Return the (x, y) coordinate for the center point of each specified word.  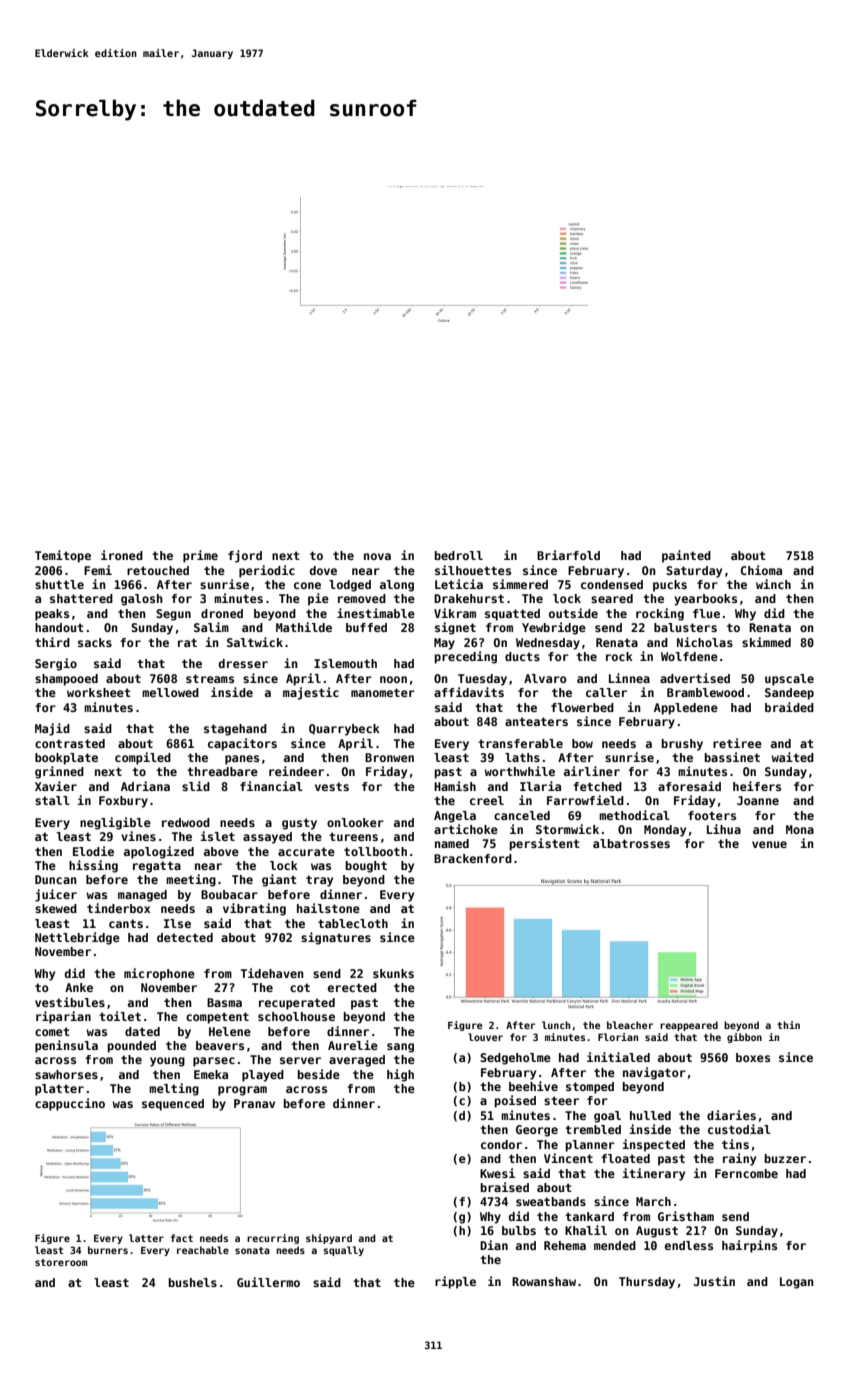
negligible (115, 823)
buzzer (785, 1158)
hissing (93, 866)
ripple (455, 1282)
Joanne (758, 800)
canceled (522, 815)
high (400, 1075)
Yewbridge (554, 628)
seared (612, 598)
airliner (592, 771)
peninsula (66, 1046)
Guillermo (268, 1282)
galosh (142, 600)
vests (332, 786)
